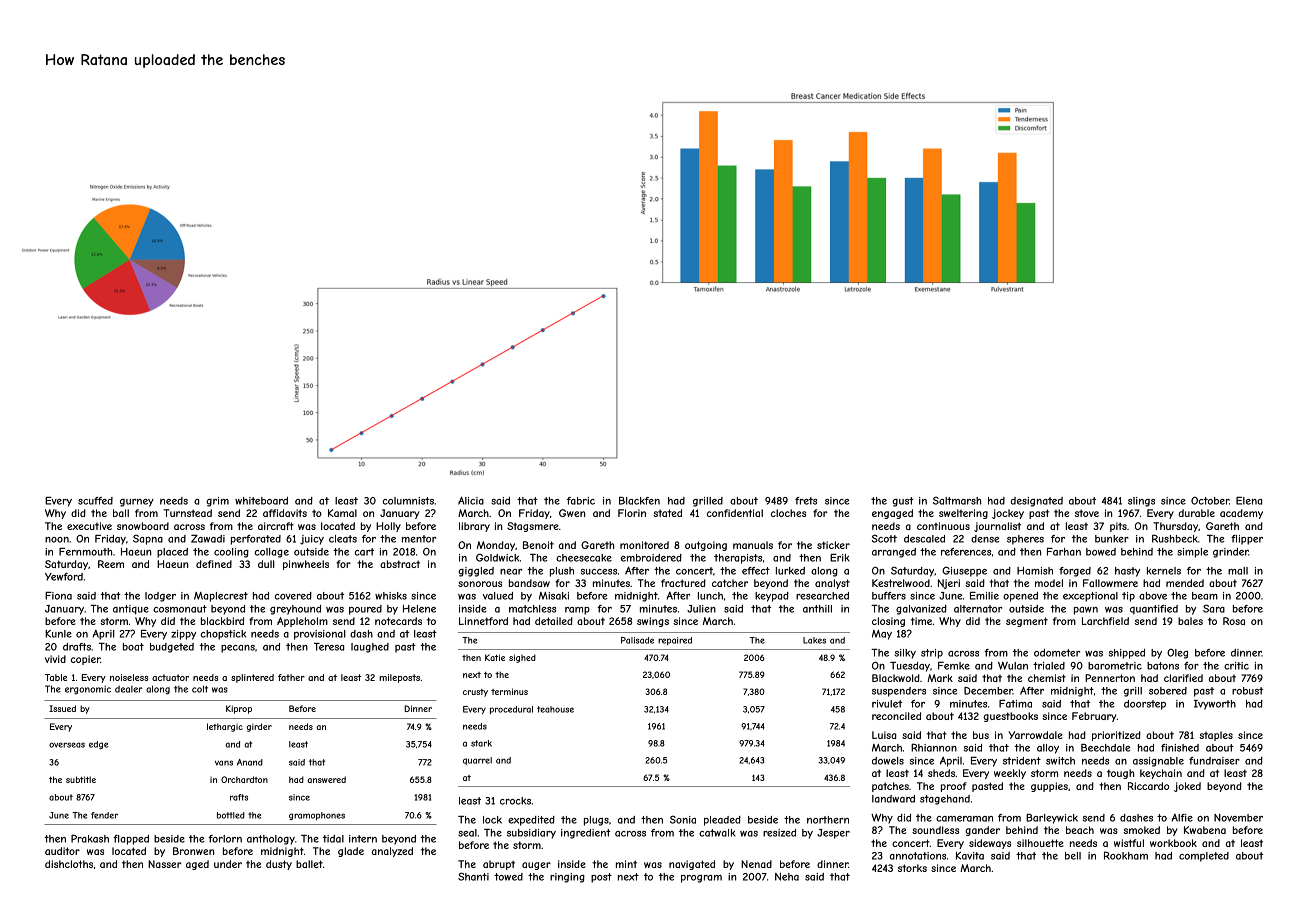 Image resolution: width=1308 pixels, height=924 pixels. I want to click on crocks, so click(515, 801).
